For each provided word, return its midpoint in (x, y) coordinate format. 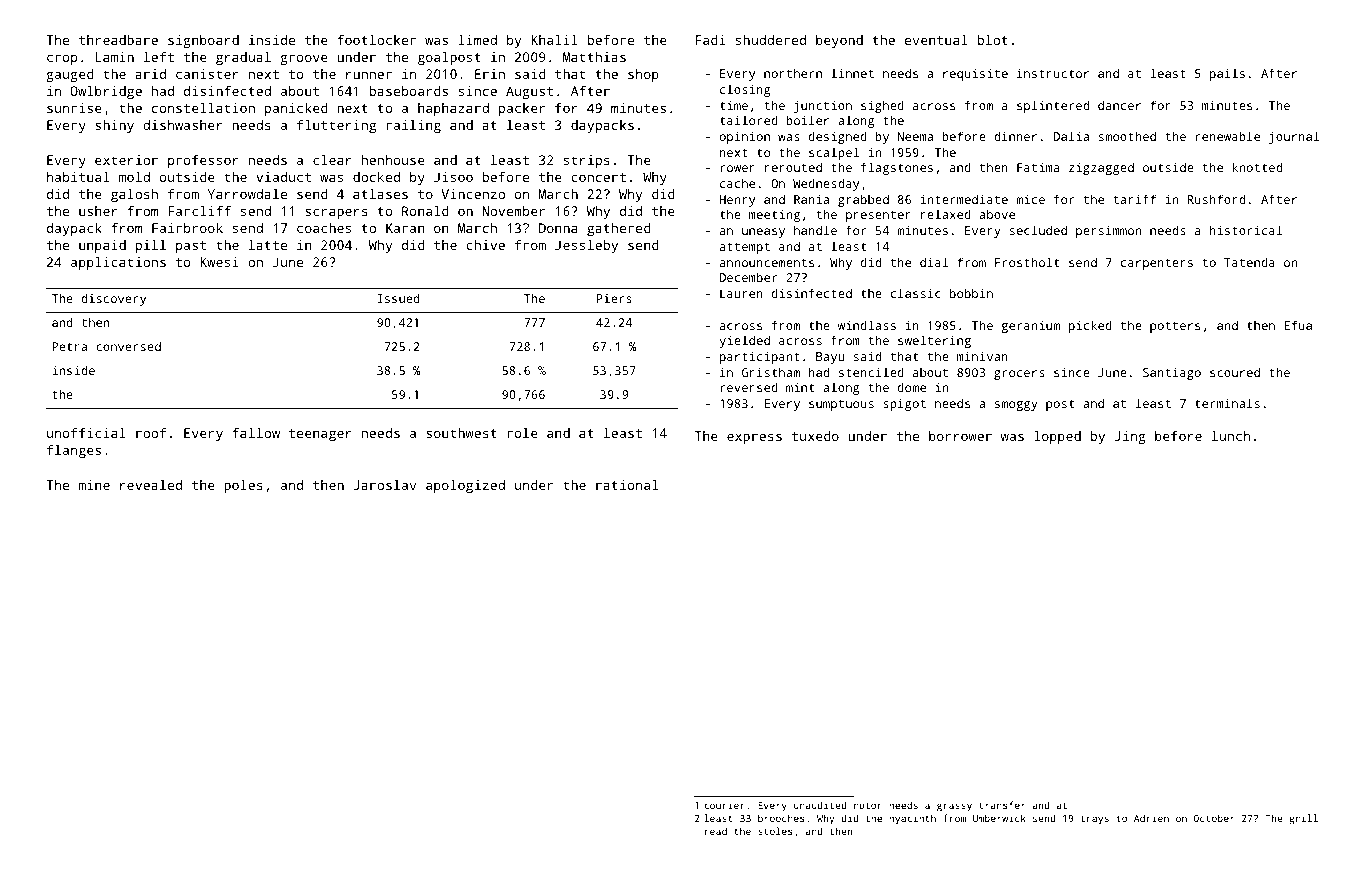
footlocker (376, 40)
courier (724, 805)
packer (522, 109)
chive (485, 245)
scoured (1235, 372)
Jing (1130, 437)
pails (1227, 74)
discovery (113, 299)
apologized (465, 486)
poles (243, 486)
